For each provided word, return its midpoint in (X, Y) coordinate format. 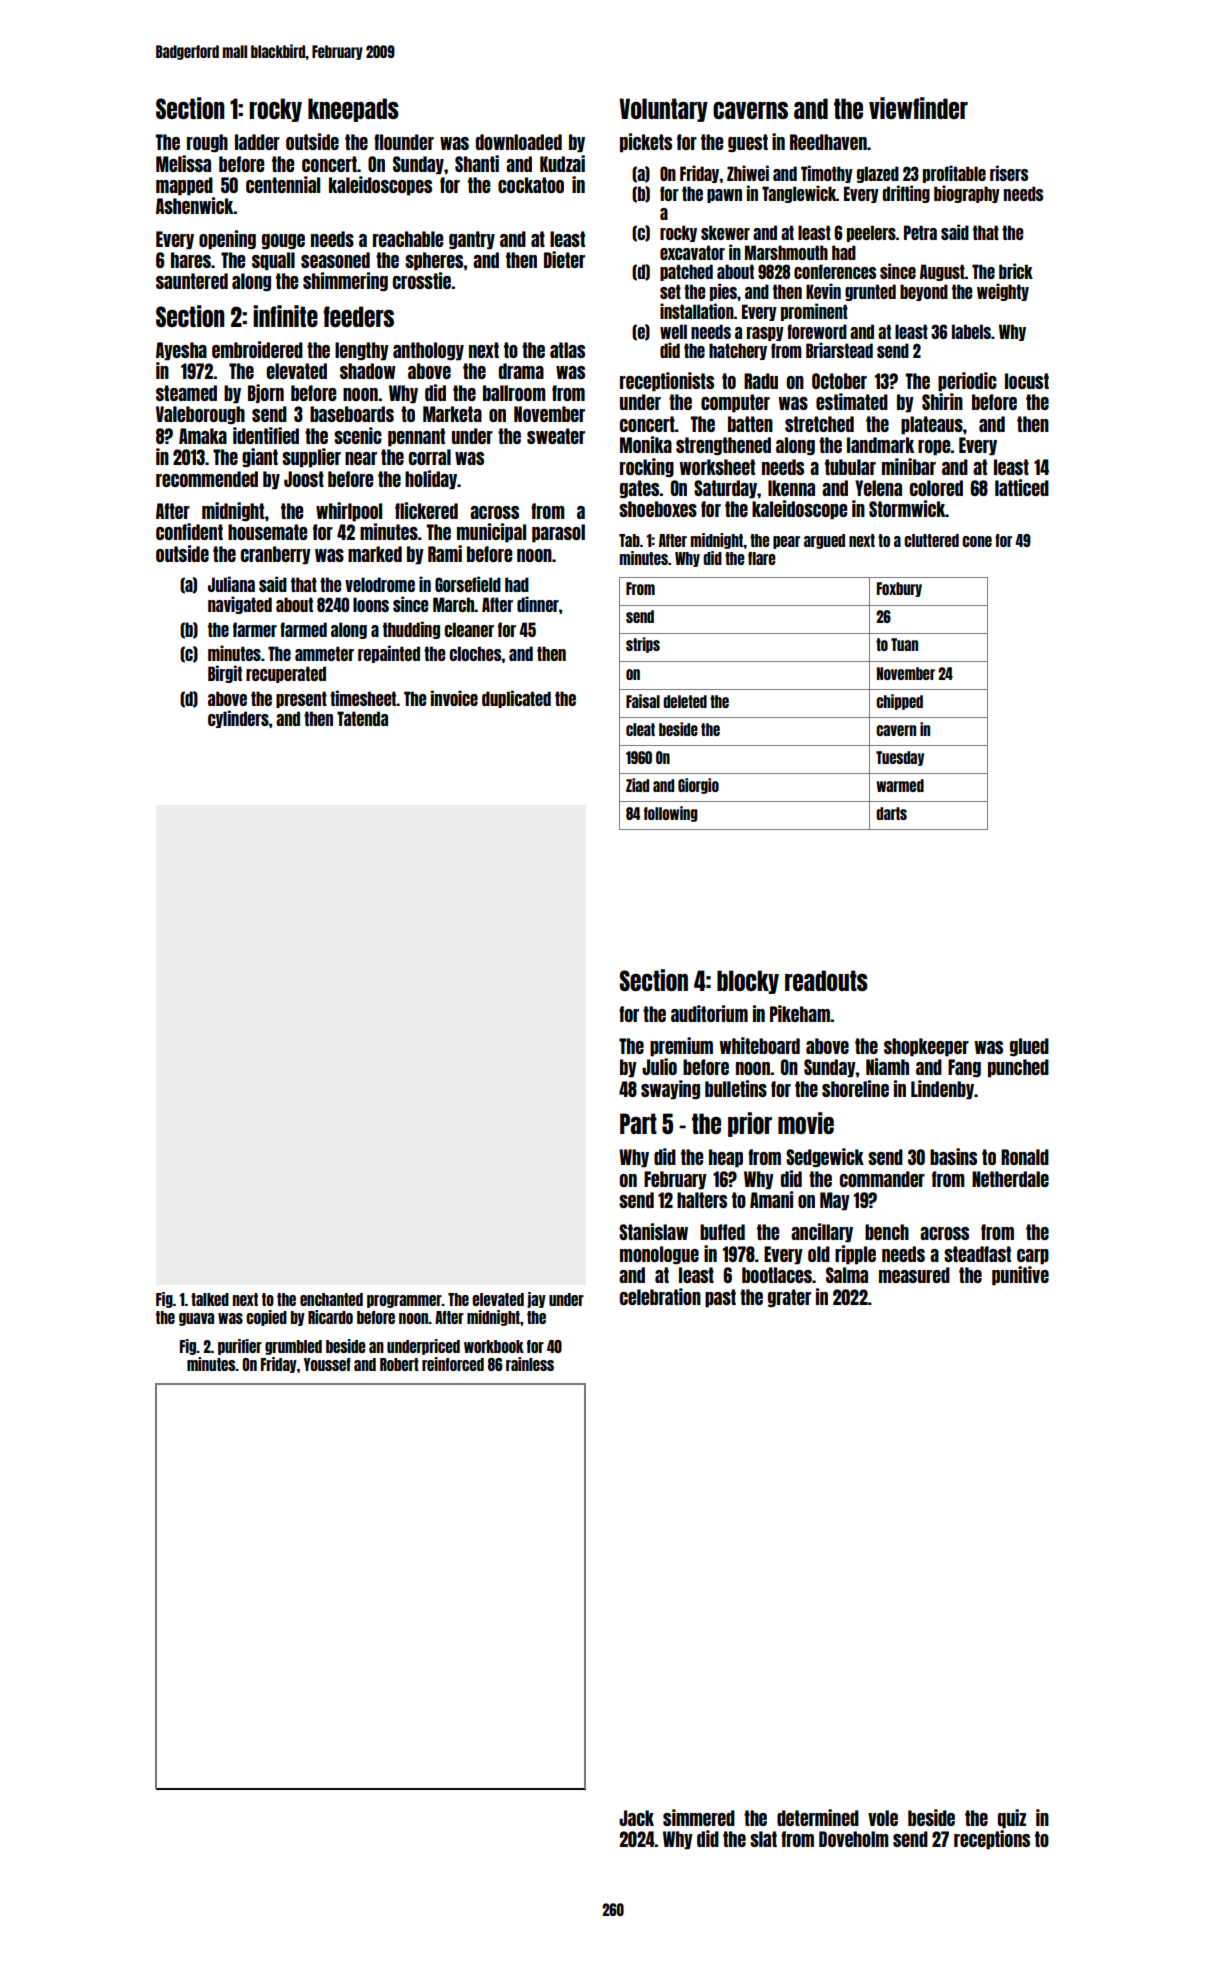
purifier (240, 1347)
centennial (283, 184)
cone (977, 541)
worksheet (717, 467)
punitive (1020, 1276)
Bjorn (266, 393)
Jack (636, 1818)
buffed (722, 1232)
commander (882, 1179)
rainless (530, 1364)
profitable (954, 174)
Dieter (564, 259)
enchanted (331, 1299)
